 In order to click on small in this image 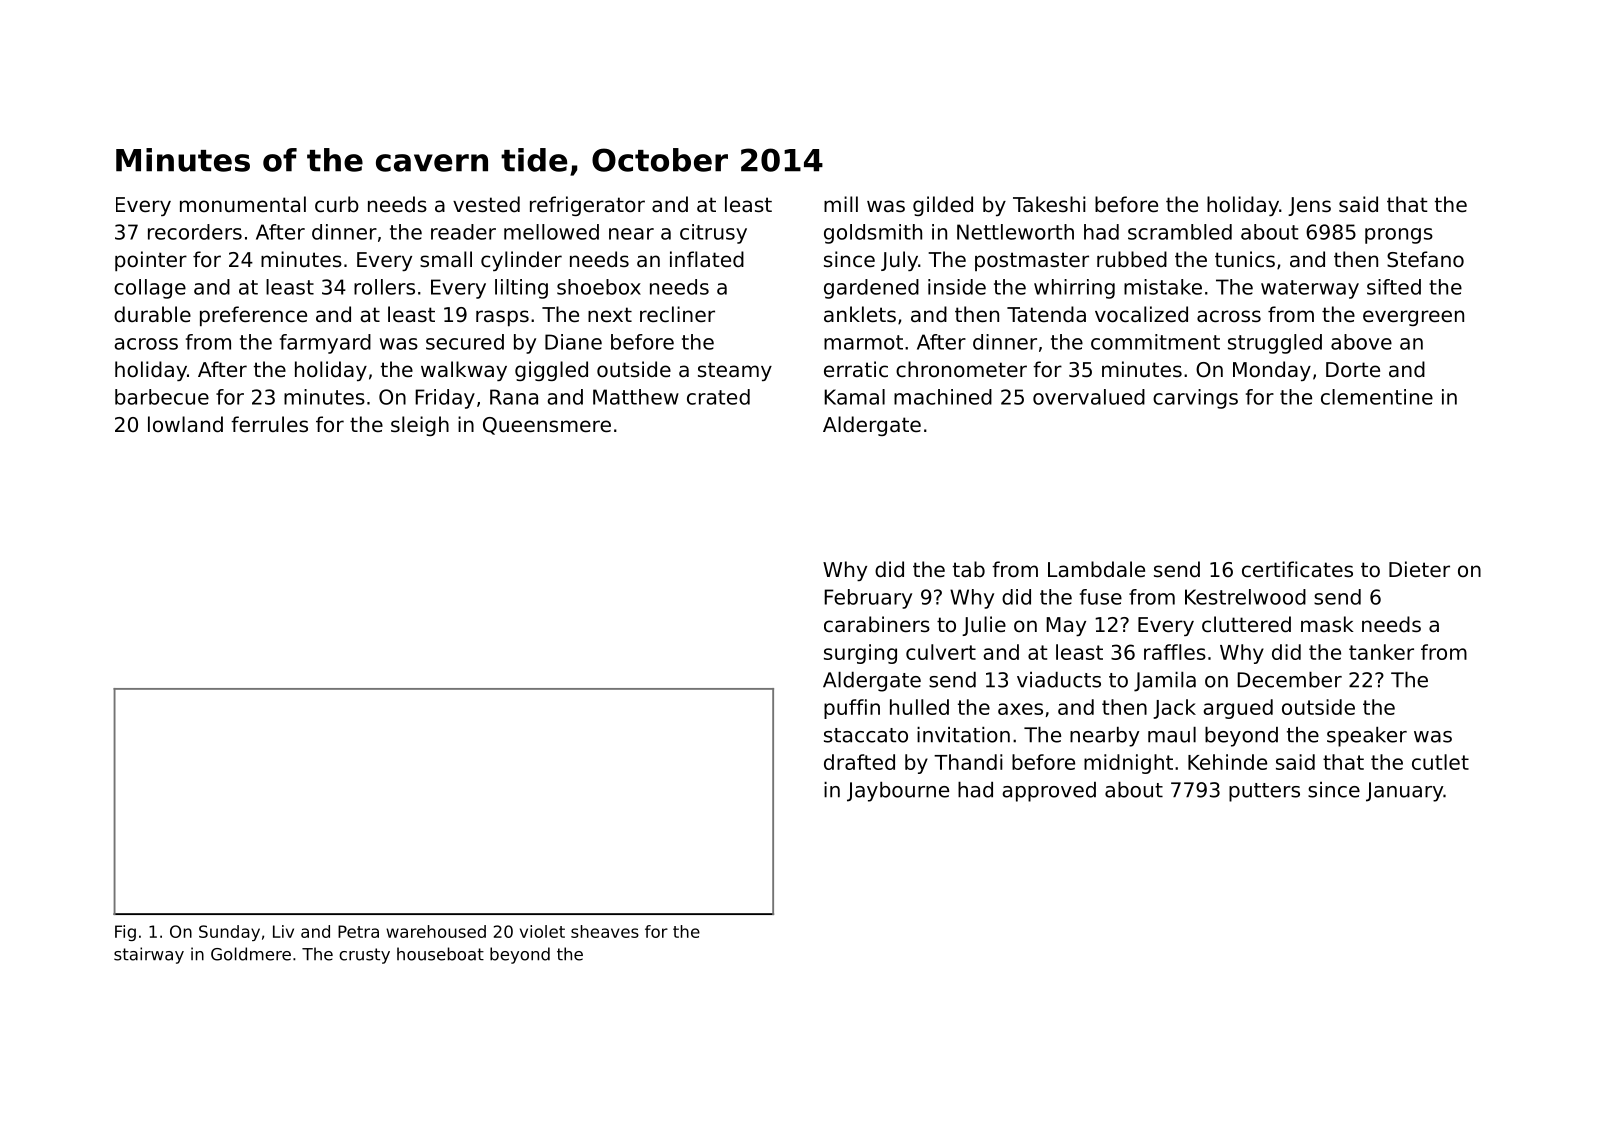, I will do `click(446, 259)`.
